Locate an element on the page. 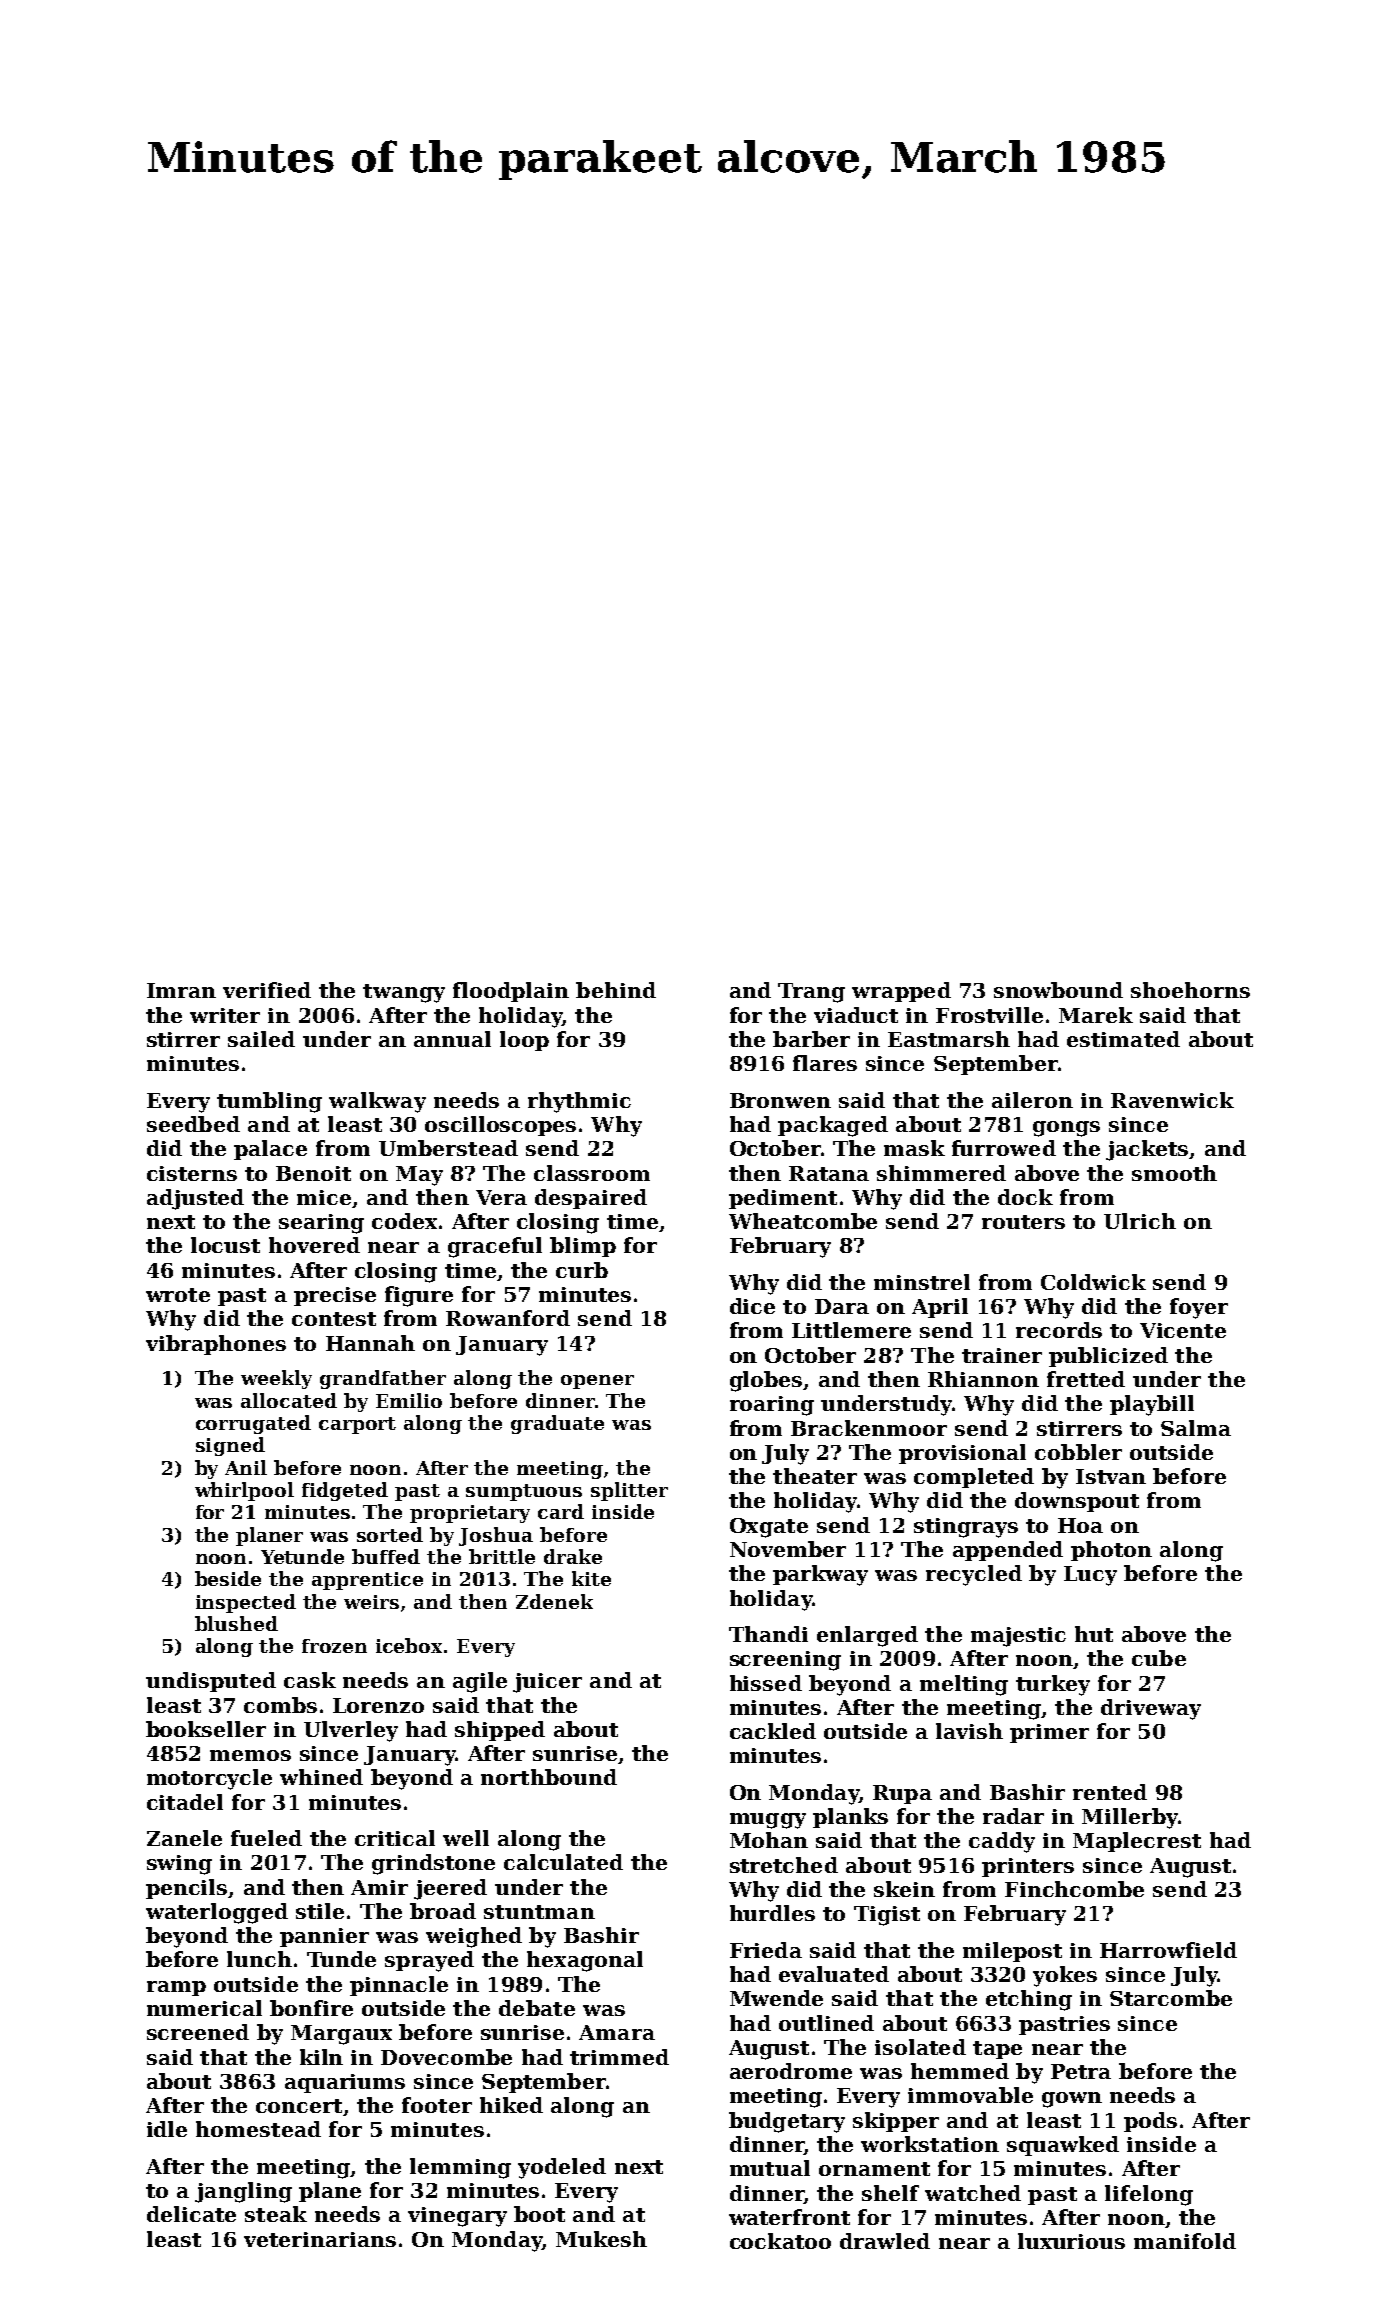 This image has height=2305, width=1400. shoehorns is located at coordinates (1190, 990).
